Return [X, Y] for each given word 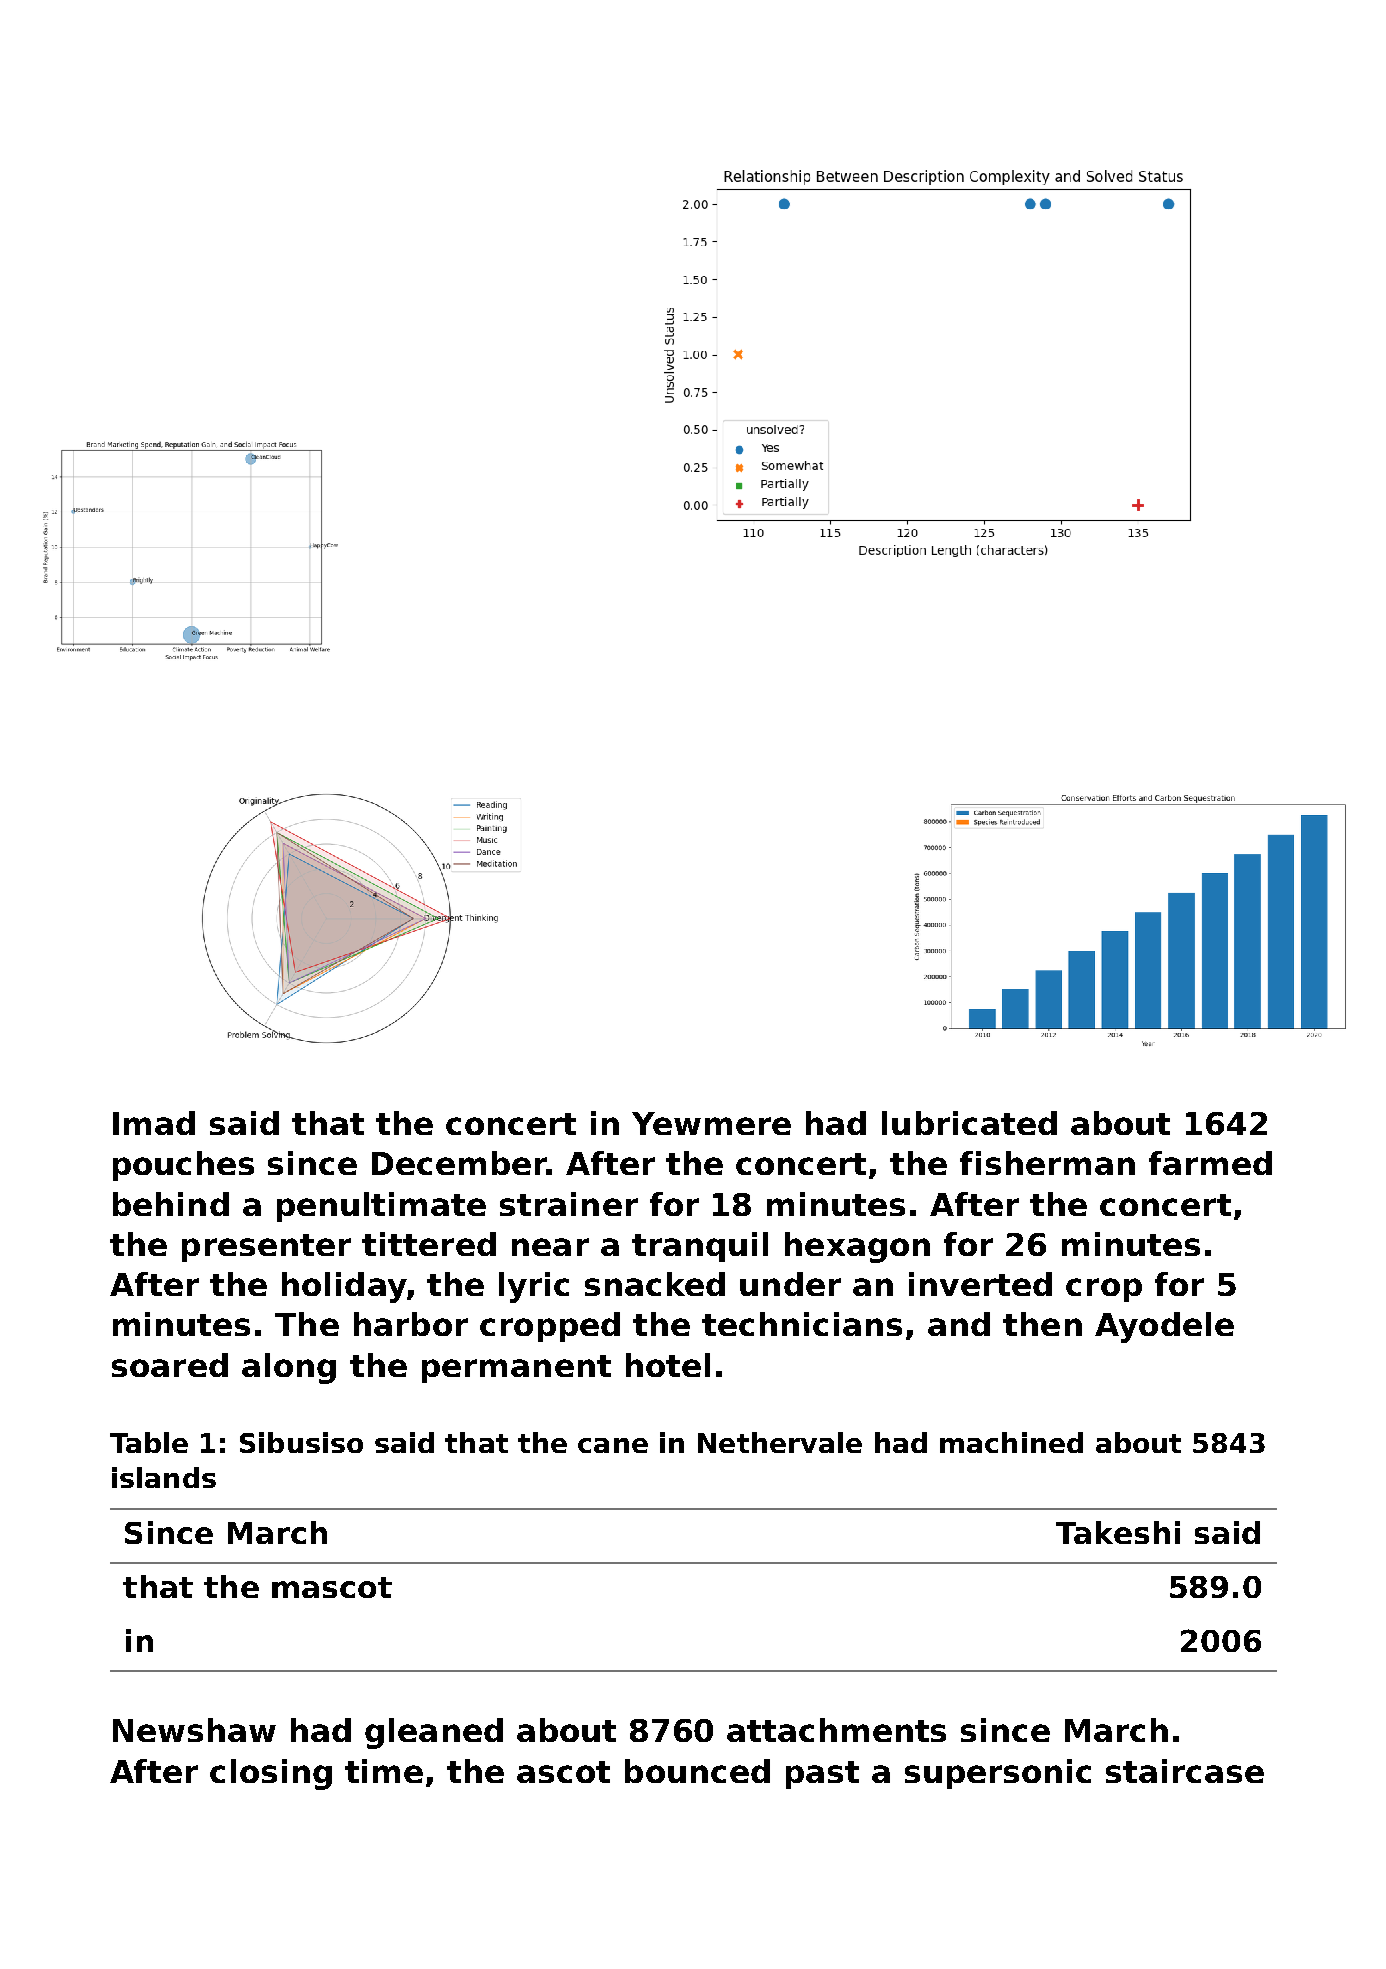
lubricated [969, 1123]
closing [271, 1774]
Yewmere [711, 1123]
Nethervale [780, 1442]
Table [149, 1442]
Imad [154, 1123]
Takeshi [1118, 1532]
